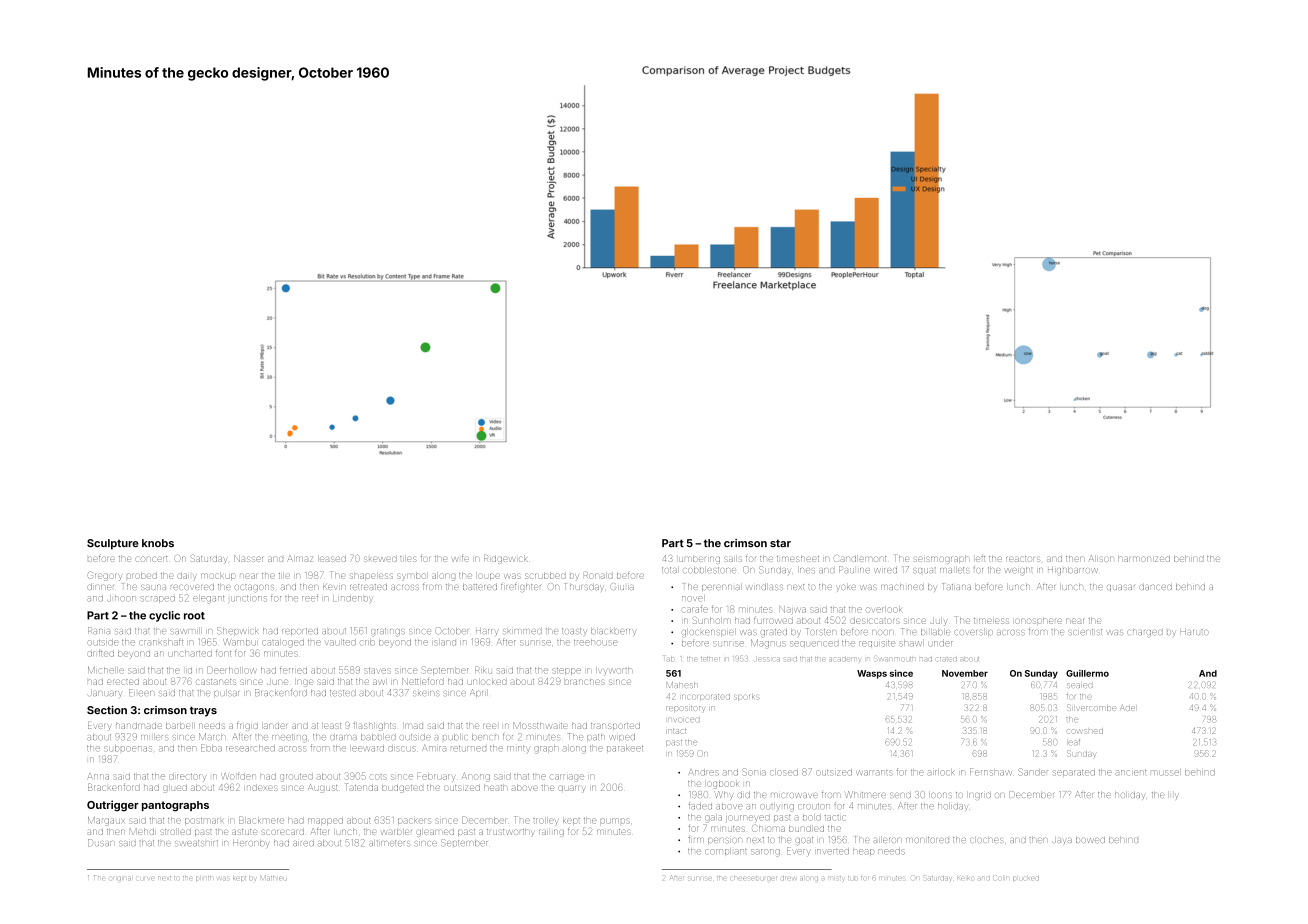 This document has height=924, width=1308. Describe the element at coordinates (106, 821) in the document. I see `Margaux` at that location.
